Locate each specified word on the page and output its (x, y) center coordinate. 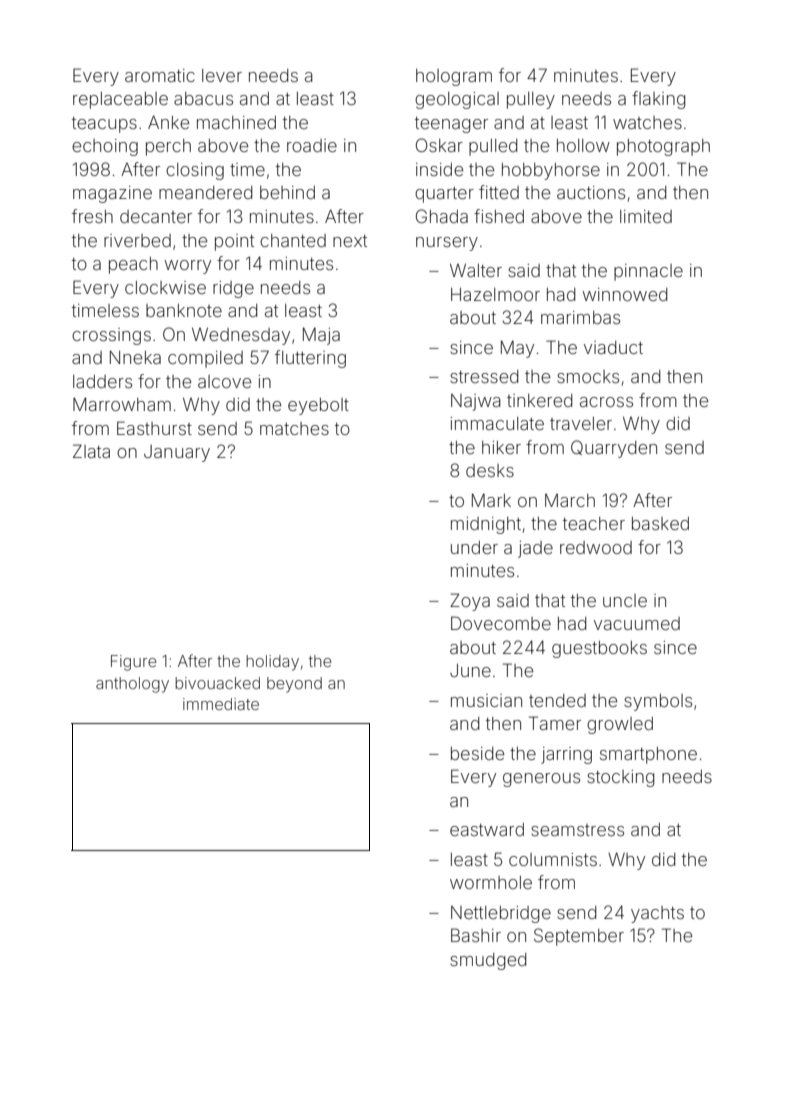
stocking (620, 778)
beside (477, 753)
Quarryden (614, 449)
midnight (486, 525)
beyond (294, 685)
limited (646, 216)
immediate (221, 704)
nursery (447, 244)
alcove (224, 381)
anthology (132, 685)
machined (236, 122)
